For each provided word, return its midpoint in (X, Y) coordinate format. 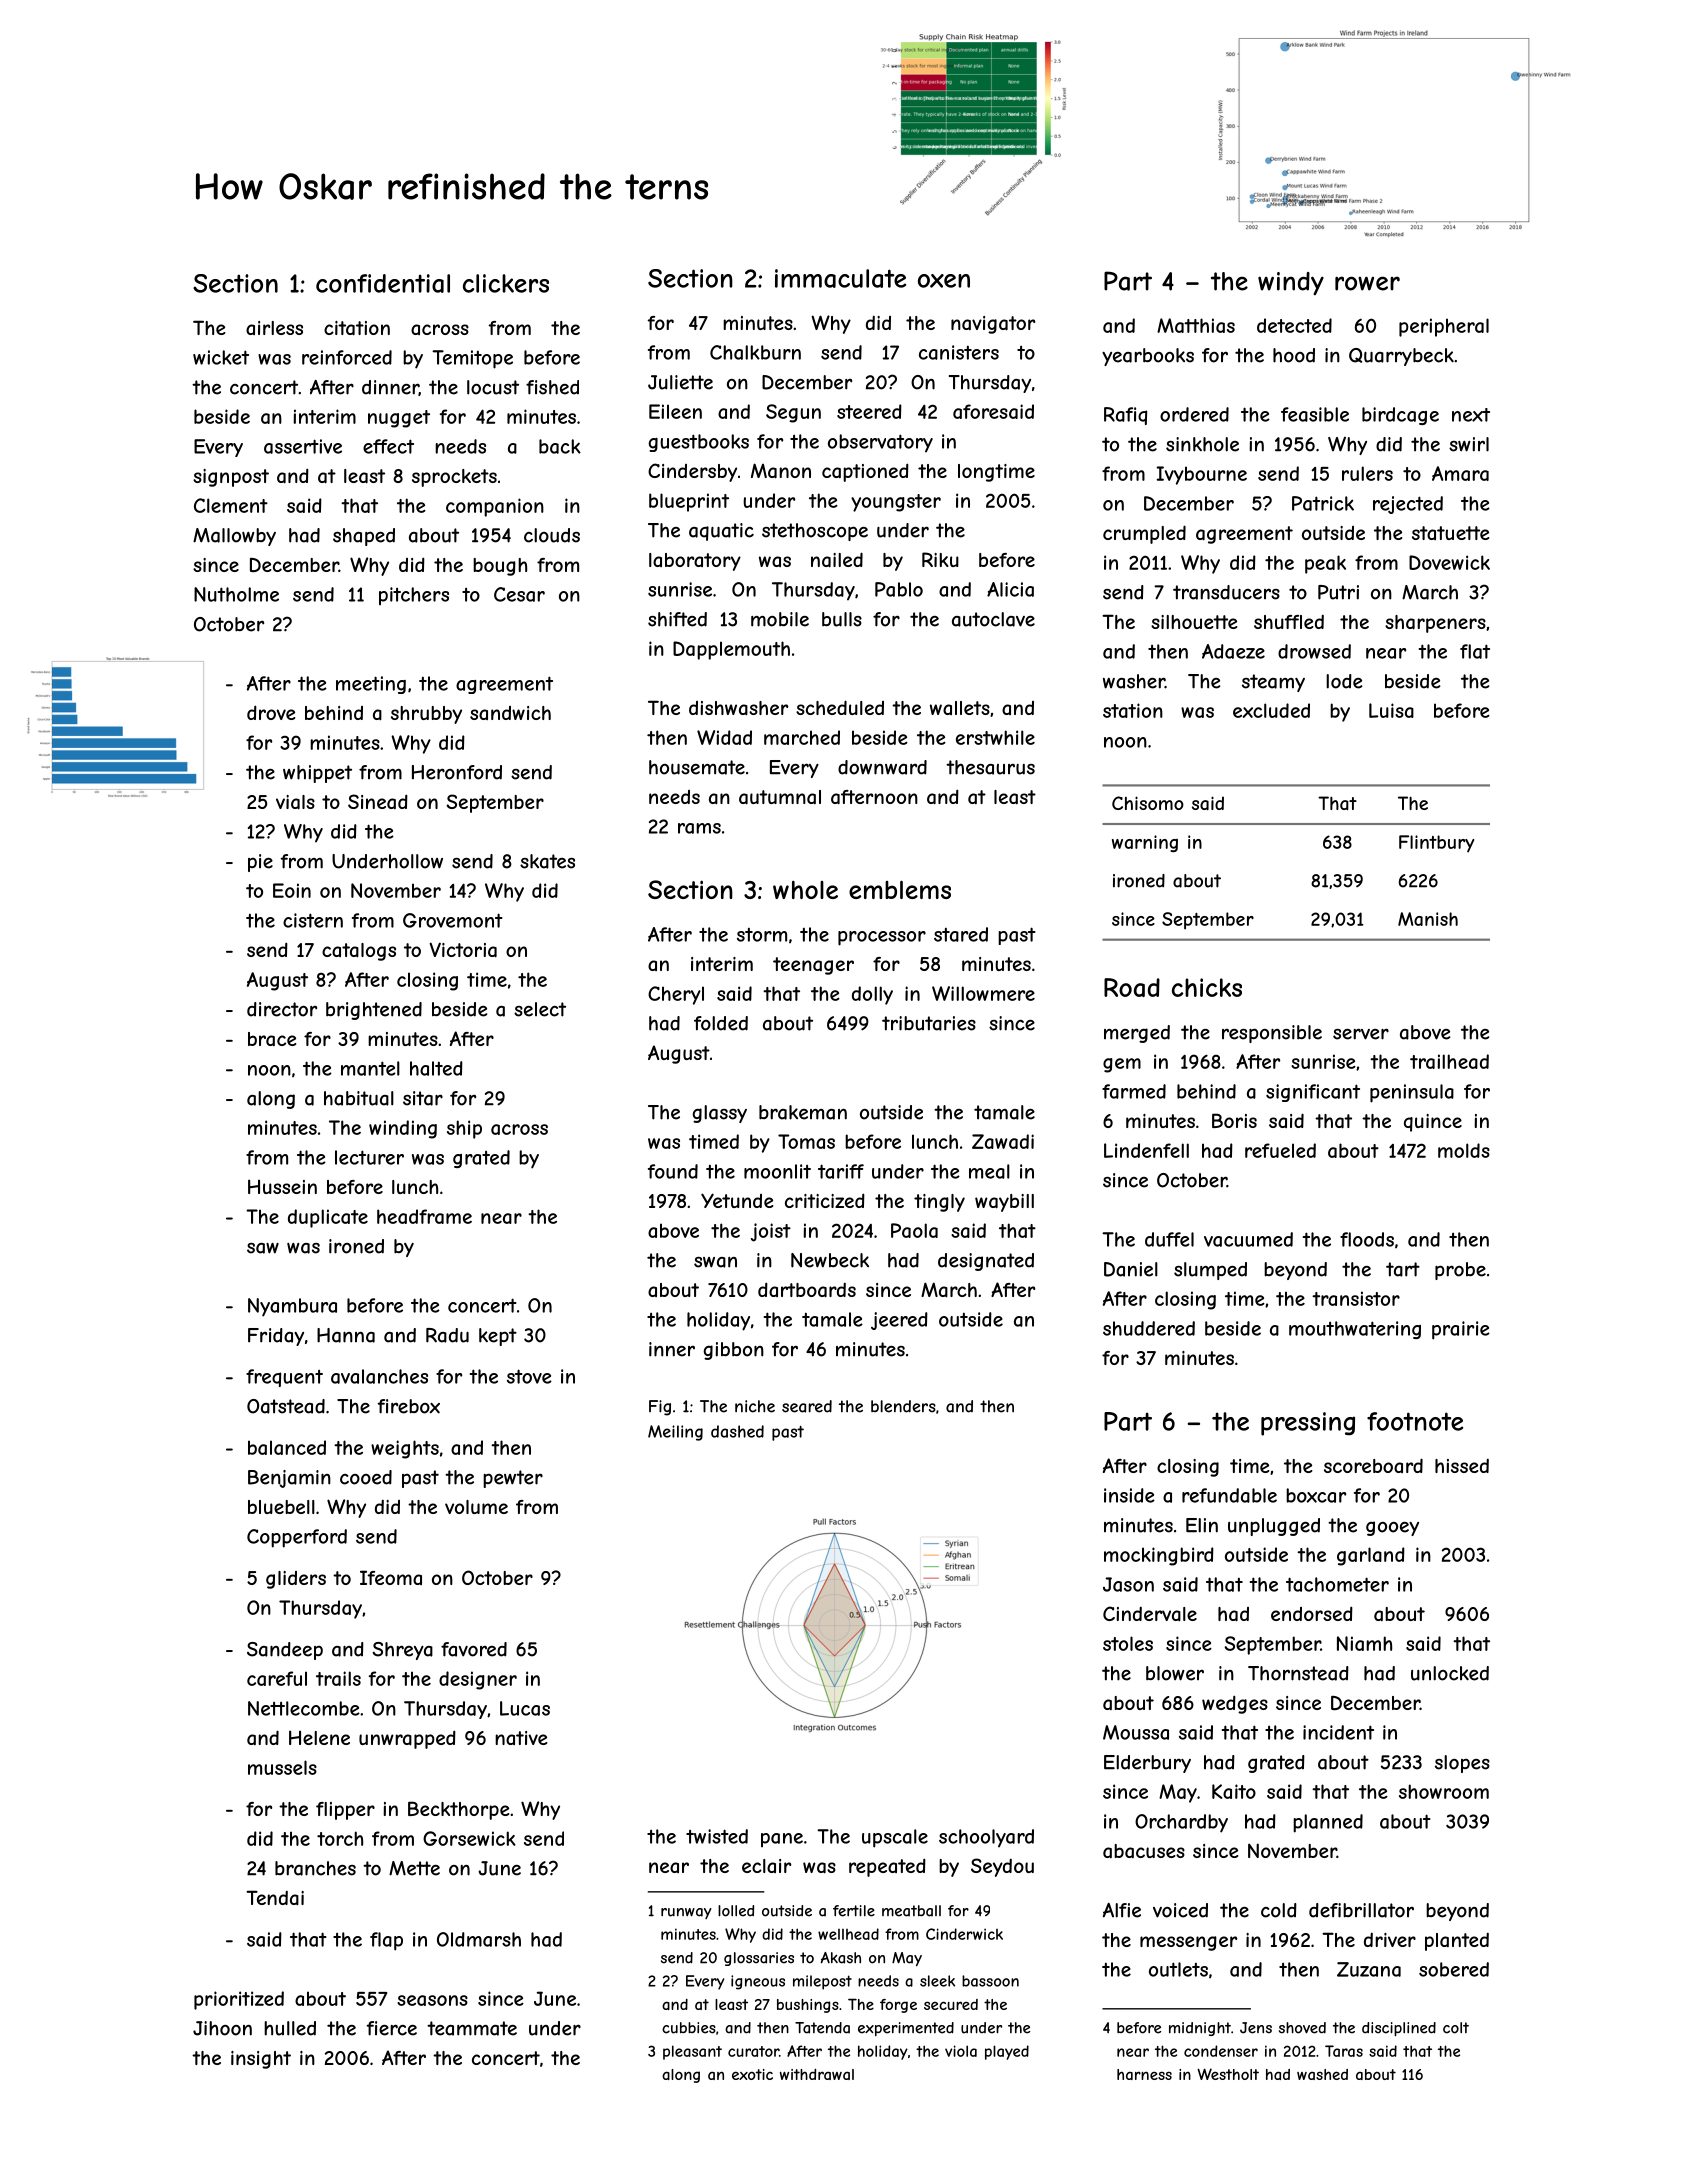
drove (271, 712)
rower (1367, 283)
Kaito (1234, 1791)
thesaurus (990, 767)
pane (782, 1840)
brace (272, 1039)
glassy (720, 1114)
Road (1132, 987)
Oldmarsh (479, 1939)
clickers (506, 283)
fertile (854, 1911)
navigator (993, 325)
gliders (296, 1580)
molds (1464, 1150)
